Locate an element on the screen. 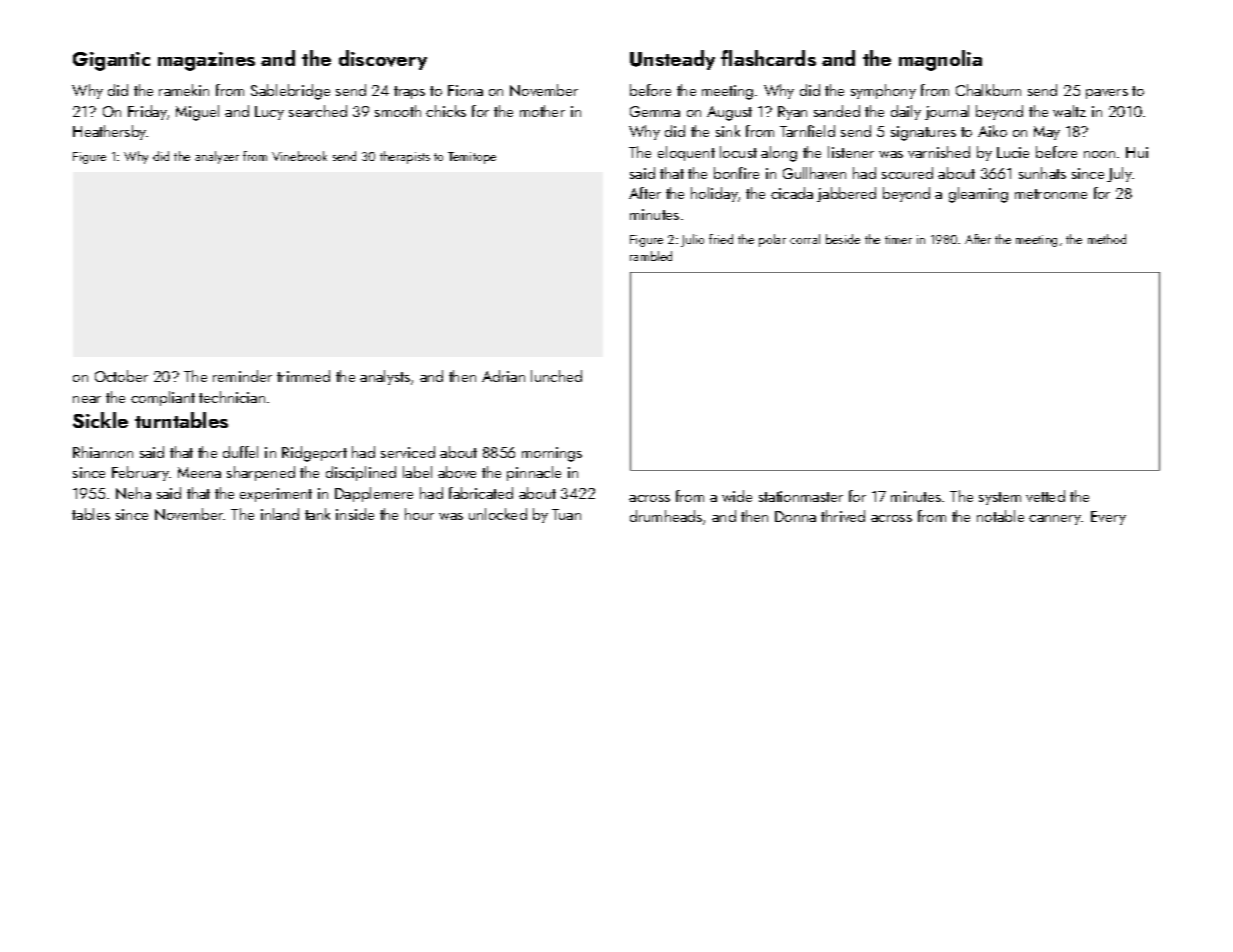  Temitope is located at coordinates (472, 158).
